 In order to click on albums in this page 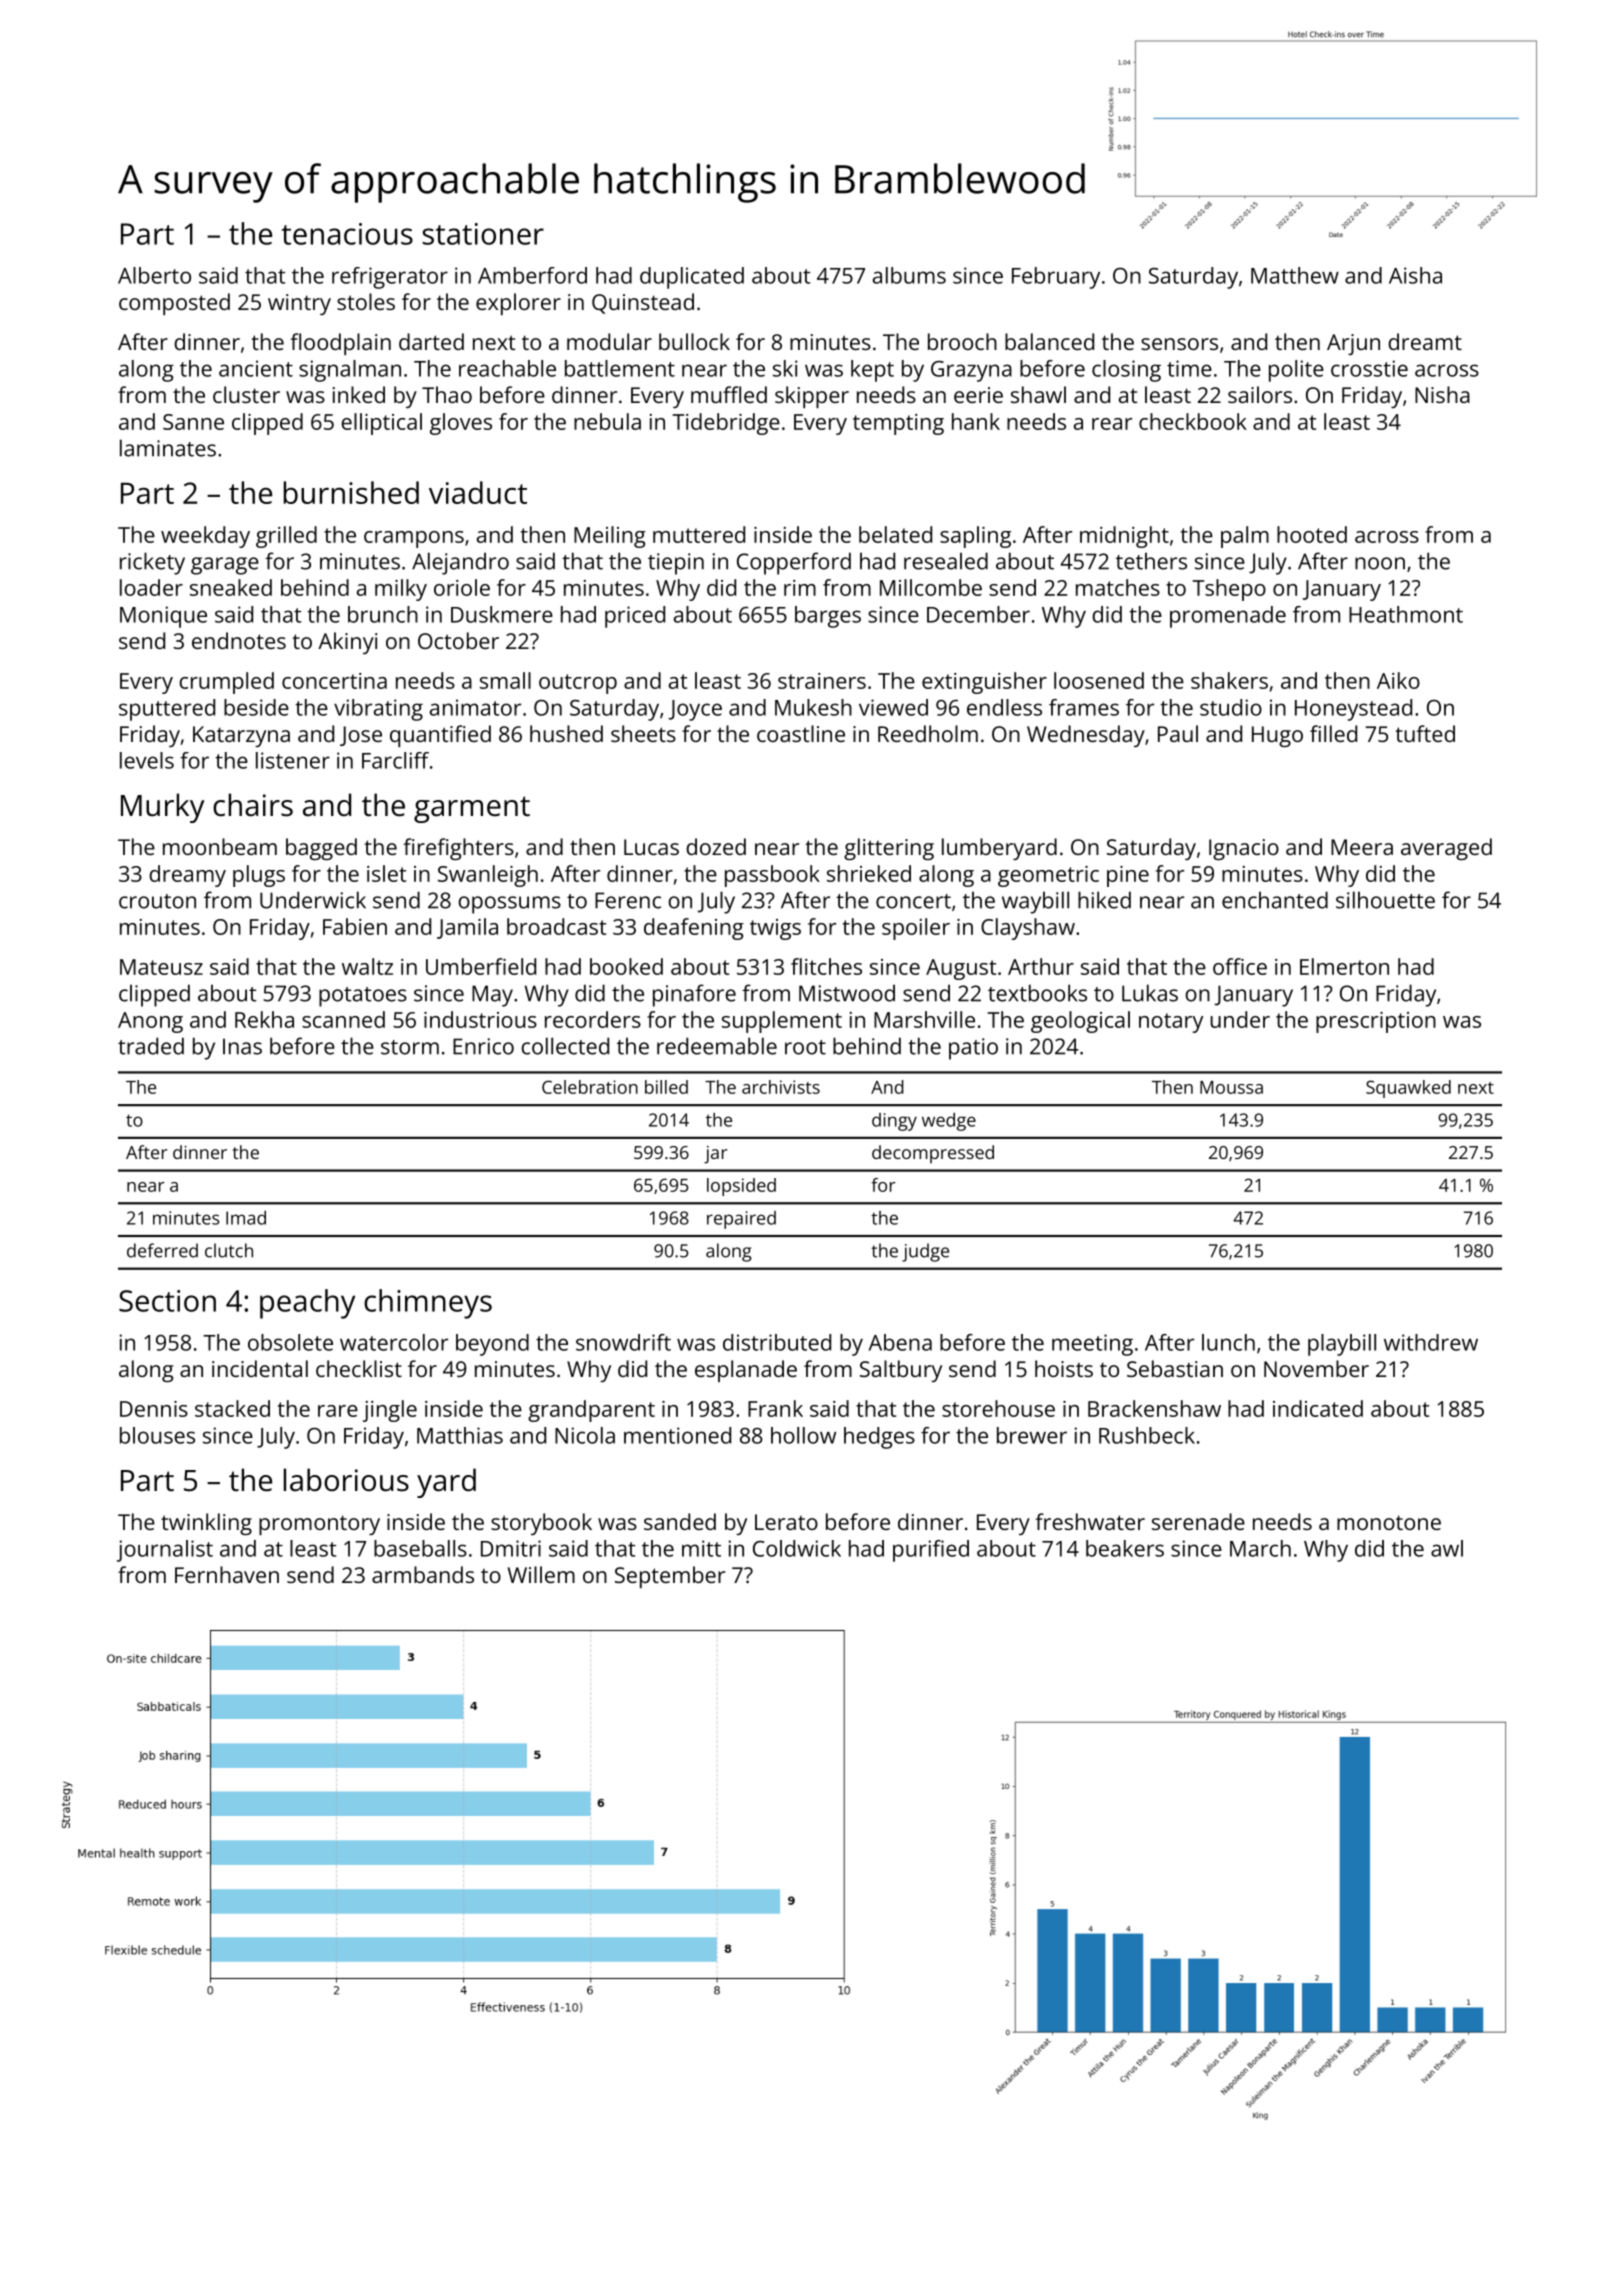, I will do `click(909, 275)`.
